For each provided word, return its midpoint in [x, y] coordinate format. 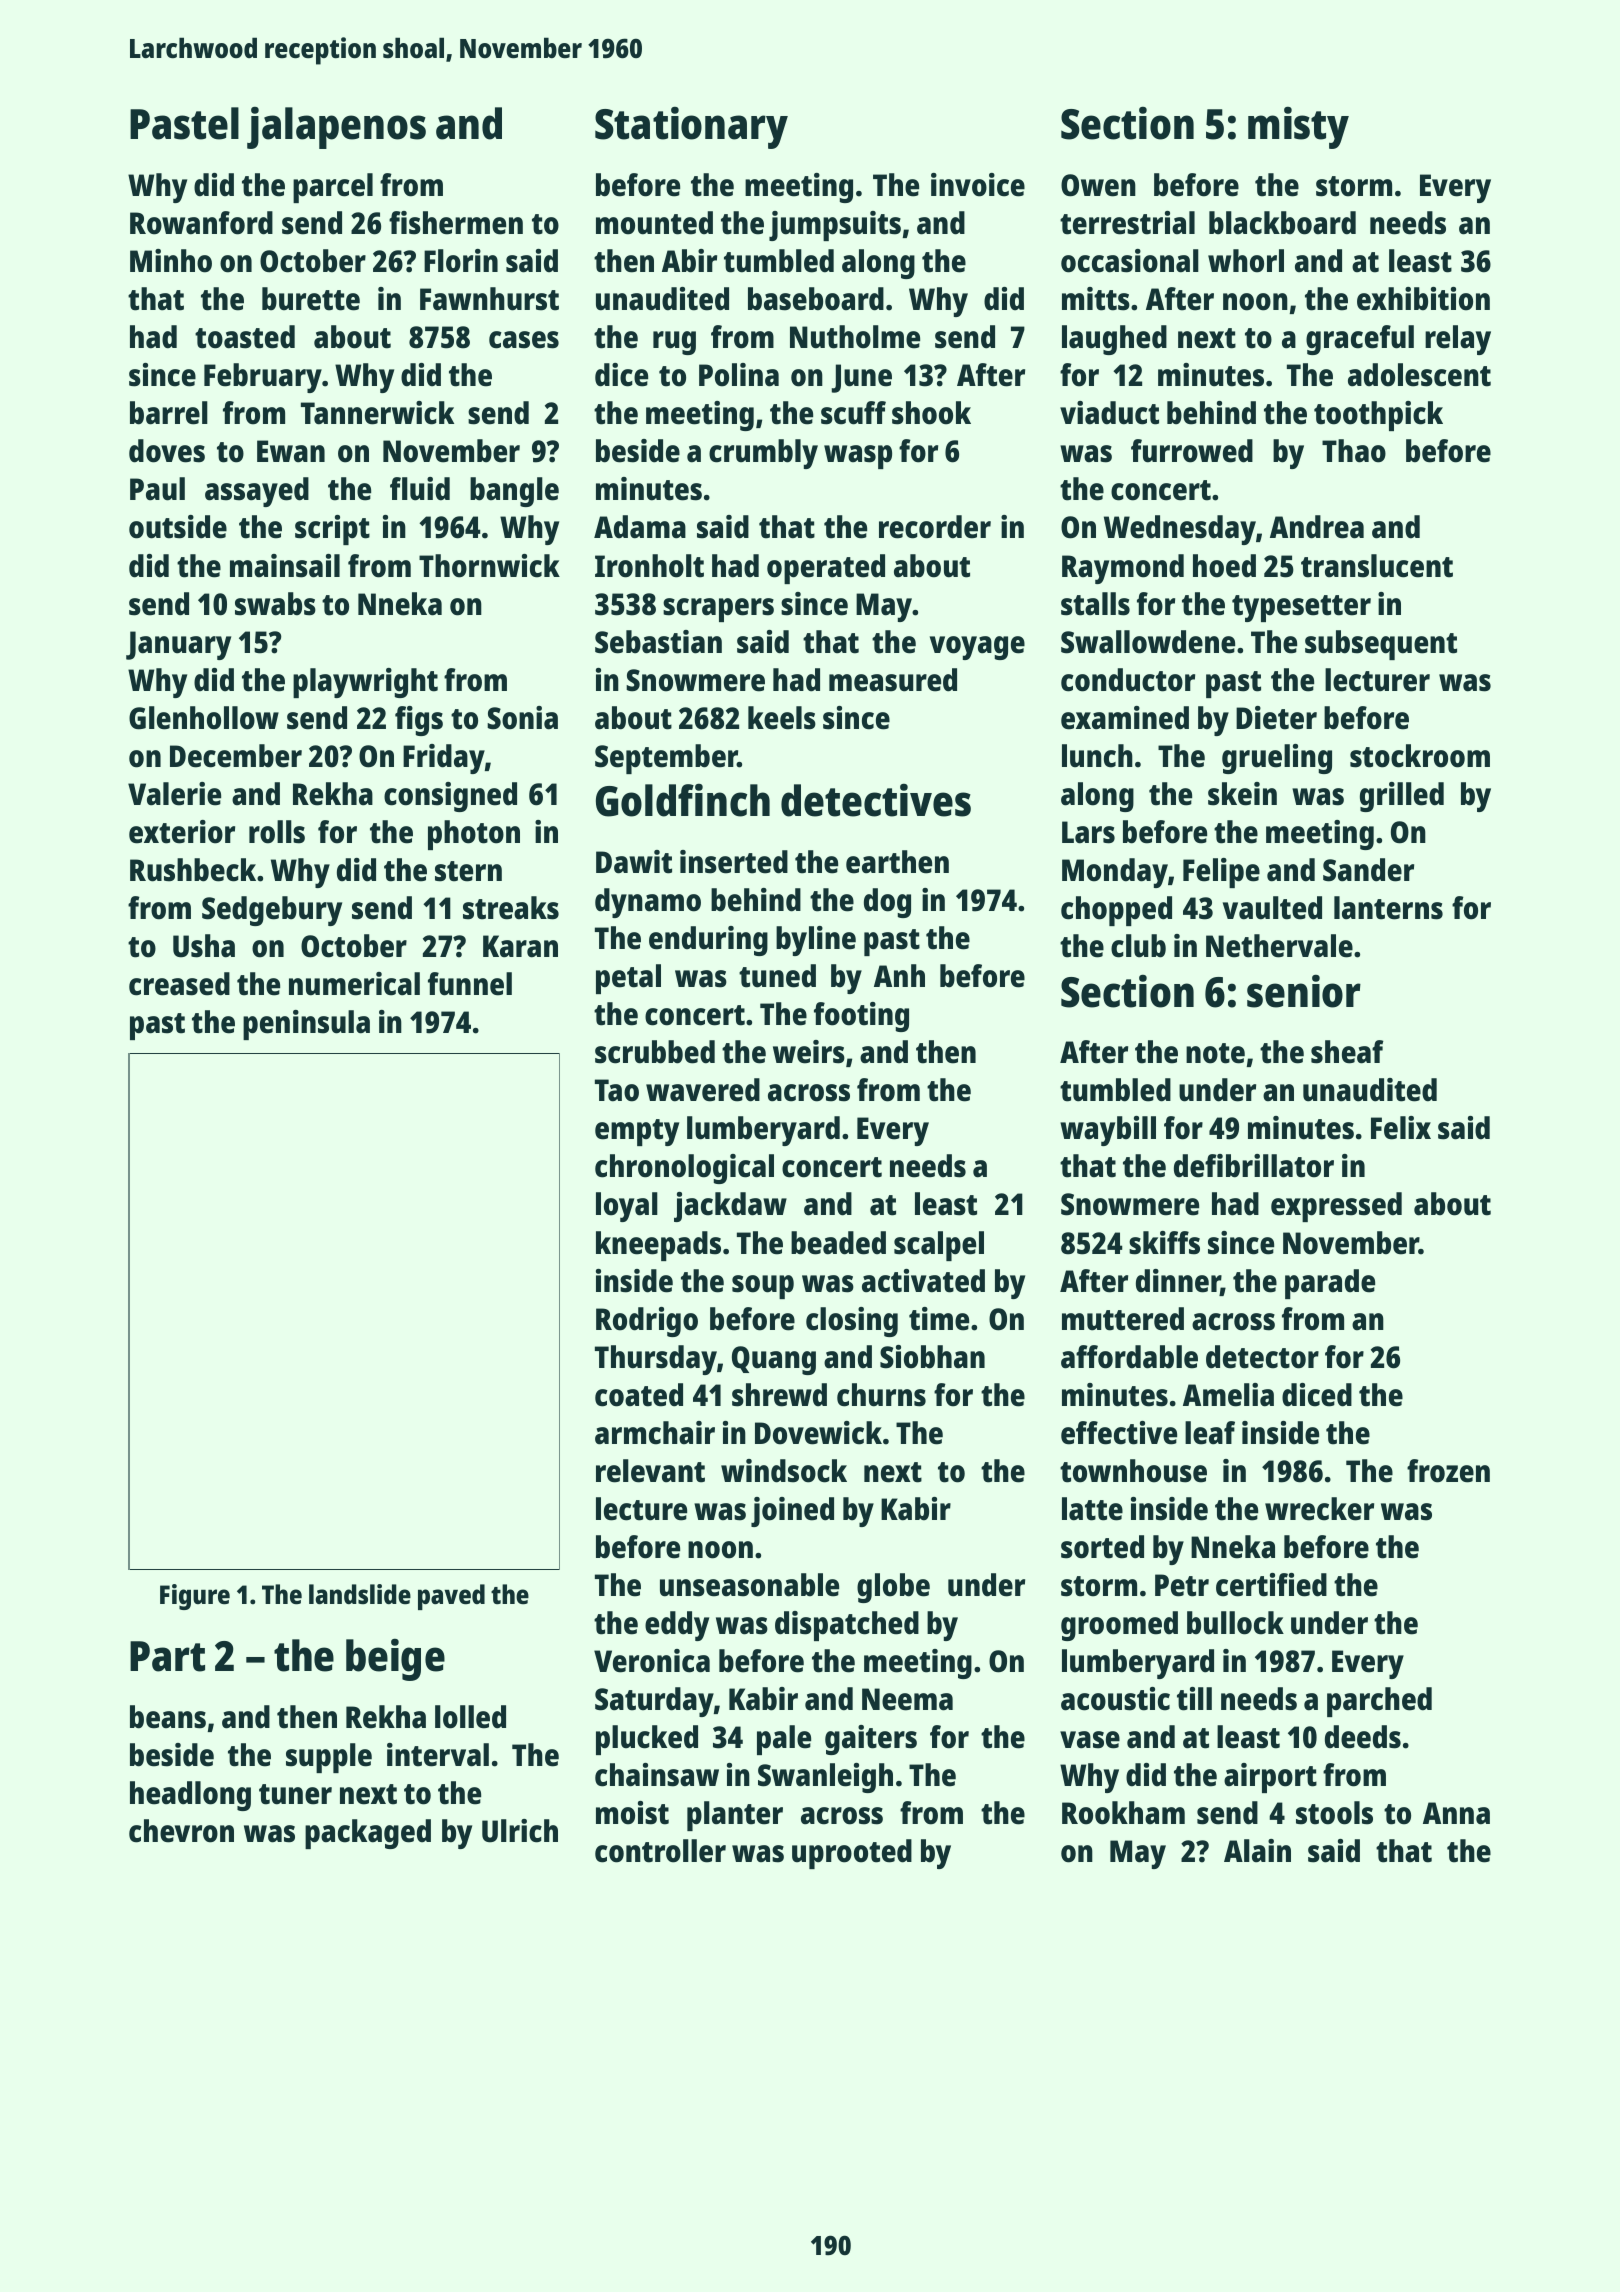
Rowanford [201, 223]
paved [451, 1597]
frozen [1448, 1471]
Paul [157, 489]
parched [1379, 1702]
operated [826, 569]
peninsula [306, 1025]
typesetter [1301, 608]
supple [329, 1758]
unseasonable [749, 1585]
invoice [978, 185]
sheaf [1347, 1052]
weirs [809, 1052]
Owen [1098, 185]
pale [784, 1740]
